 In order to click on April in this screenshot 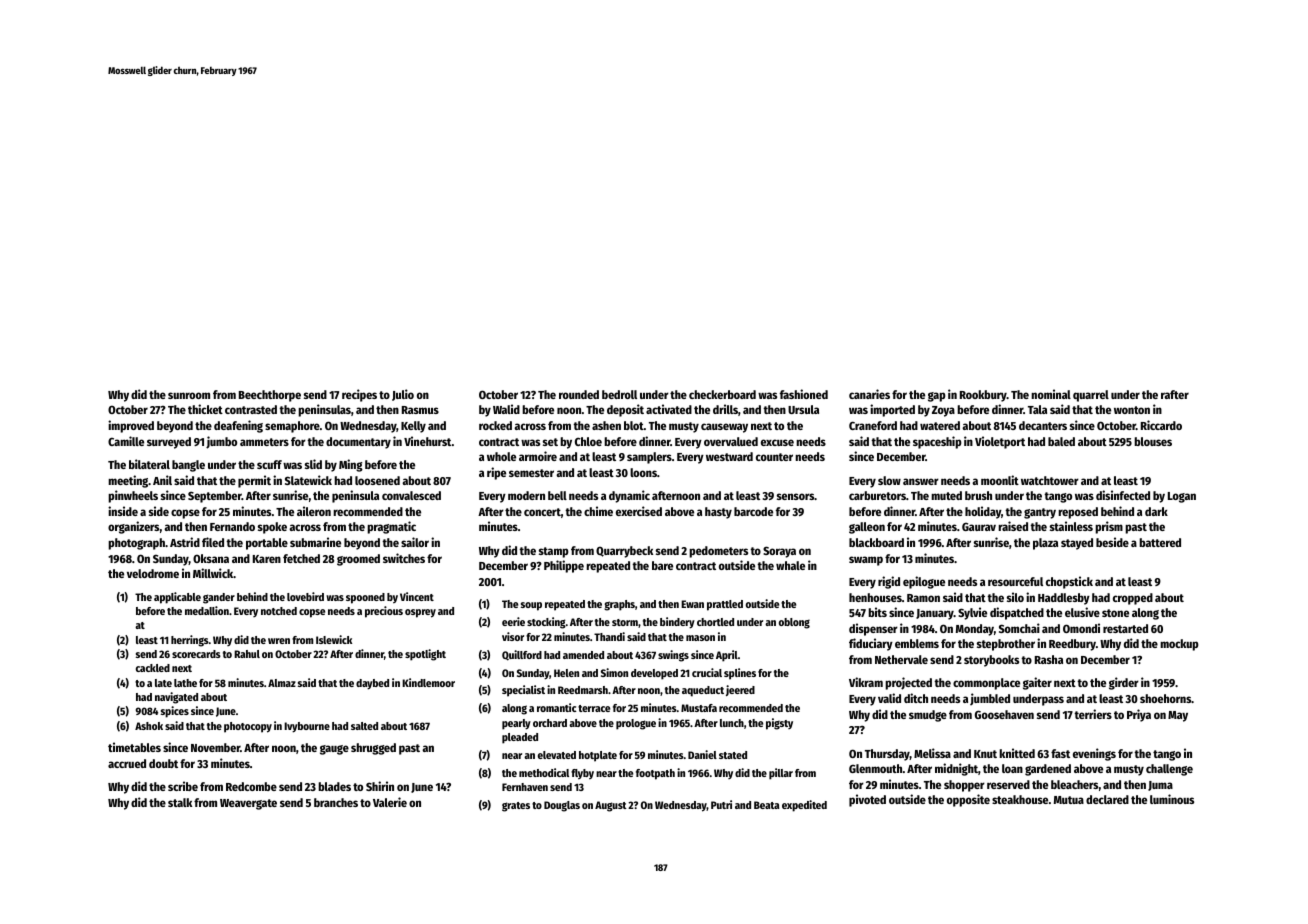, I will do `click(727, 656)`.
